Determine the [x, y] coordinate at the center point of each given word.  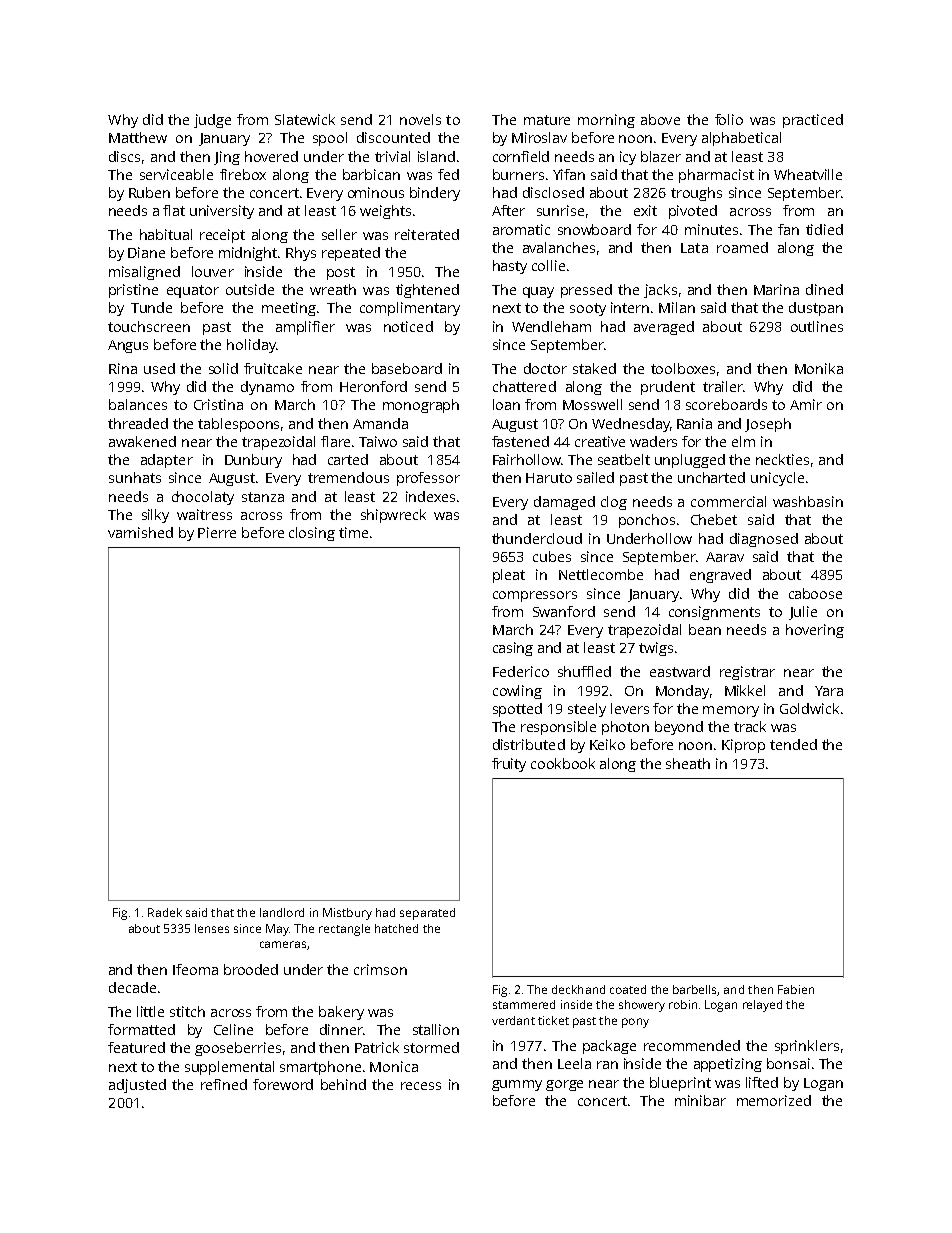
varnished [140, 532]
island [436, 156]
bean [705, 629]
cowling [517, 692]
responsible [558, 728]
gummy [517, 1085]
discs [124, 156]
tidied [824, 229]
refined [224, 1084]
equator [193, 291]
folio [729, 119]
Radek [165, 912]
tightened [427, 291]
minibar [700, 1100]
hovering [815, 631]
